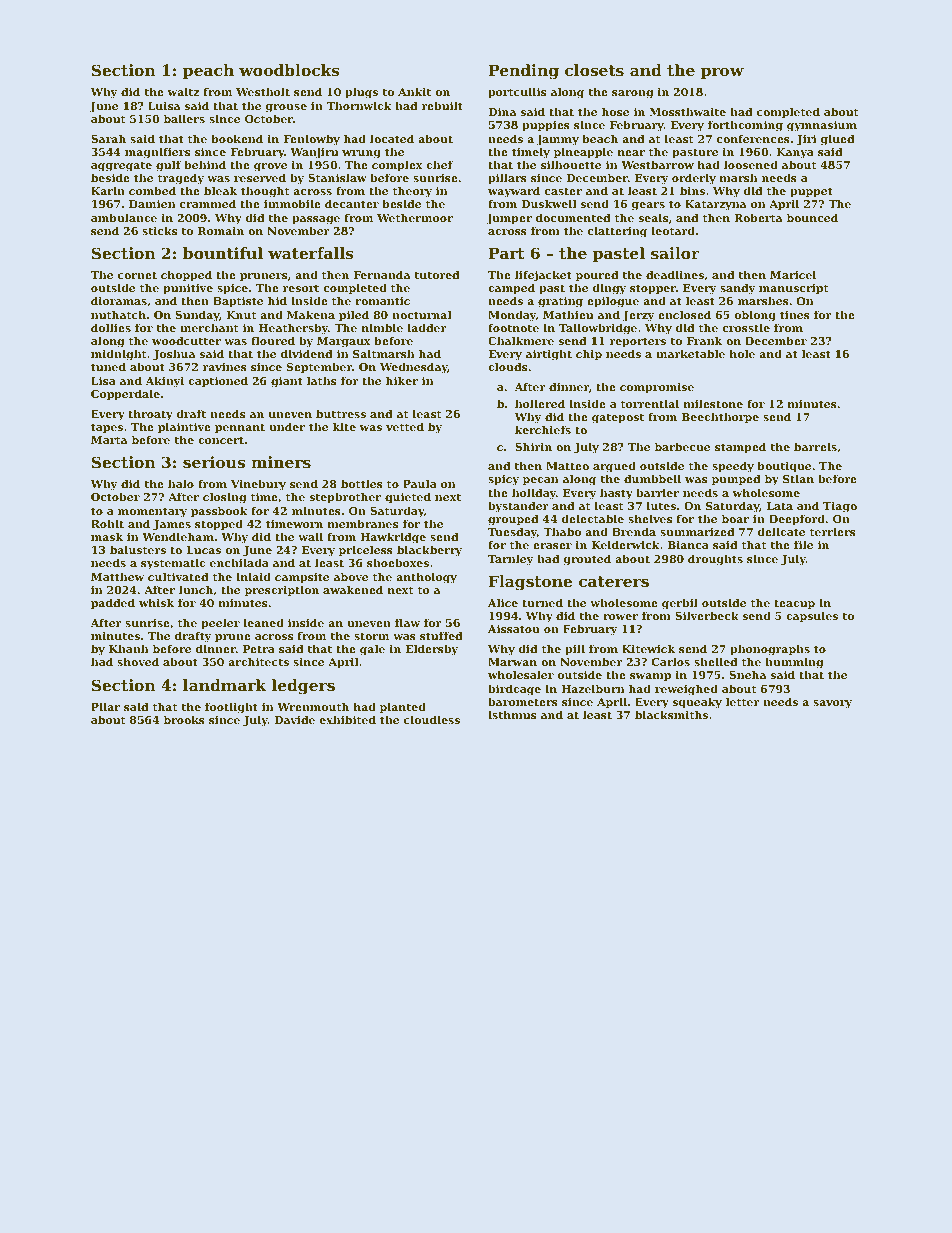  What do you see at coordinates (281, 462) in the page?
I see `miners` at bounding box center [281, 462].
